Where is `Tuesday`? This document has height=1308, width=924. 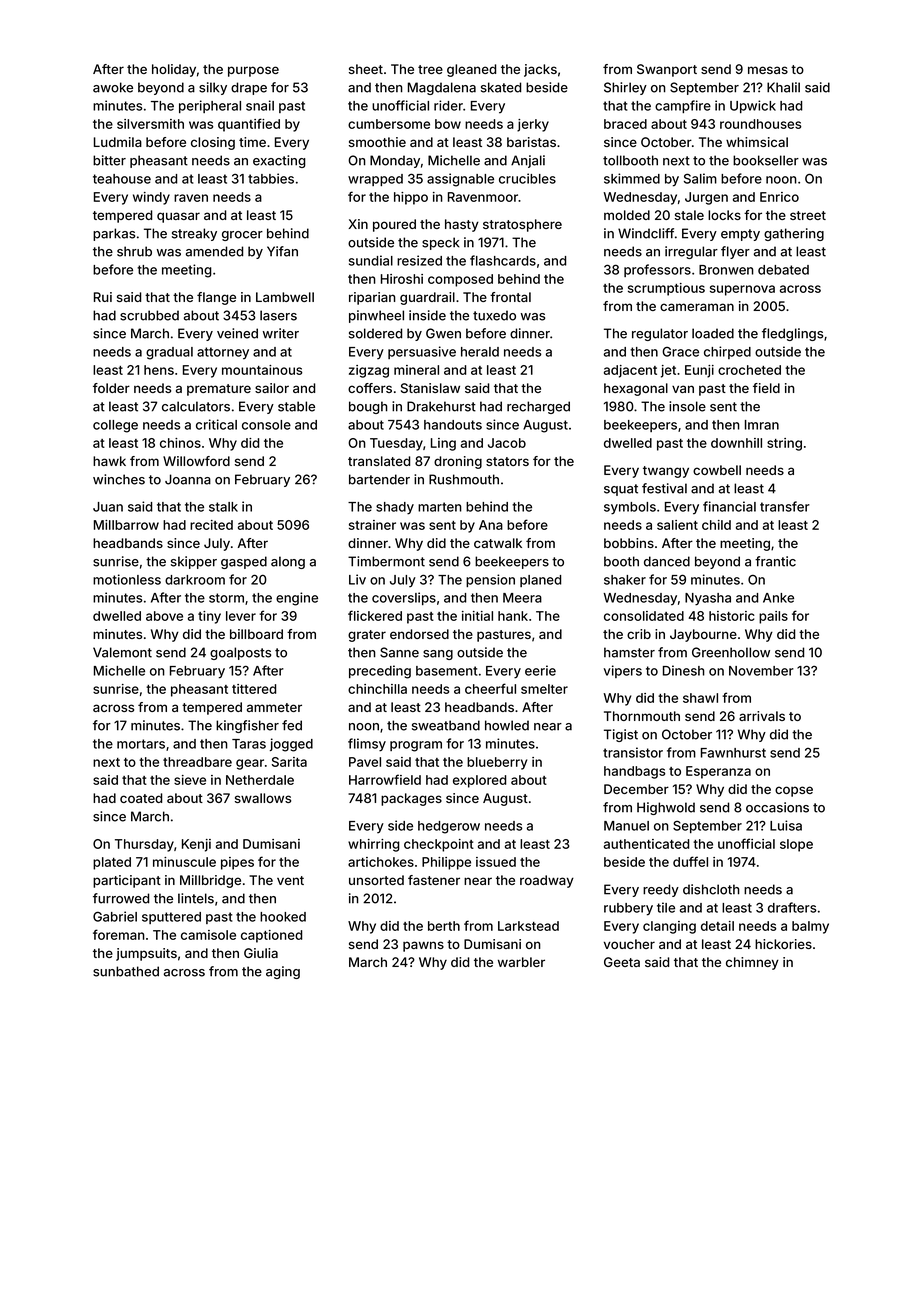 Tuesday is located at coordinates (396, 444).
